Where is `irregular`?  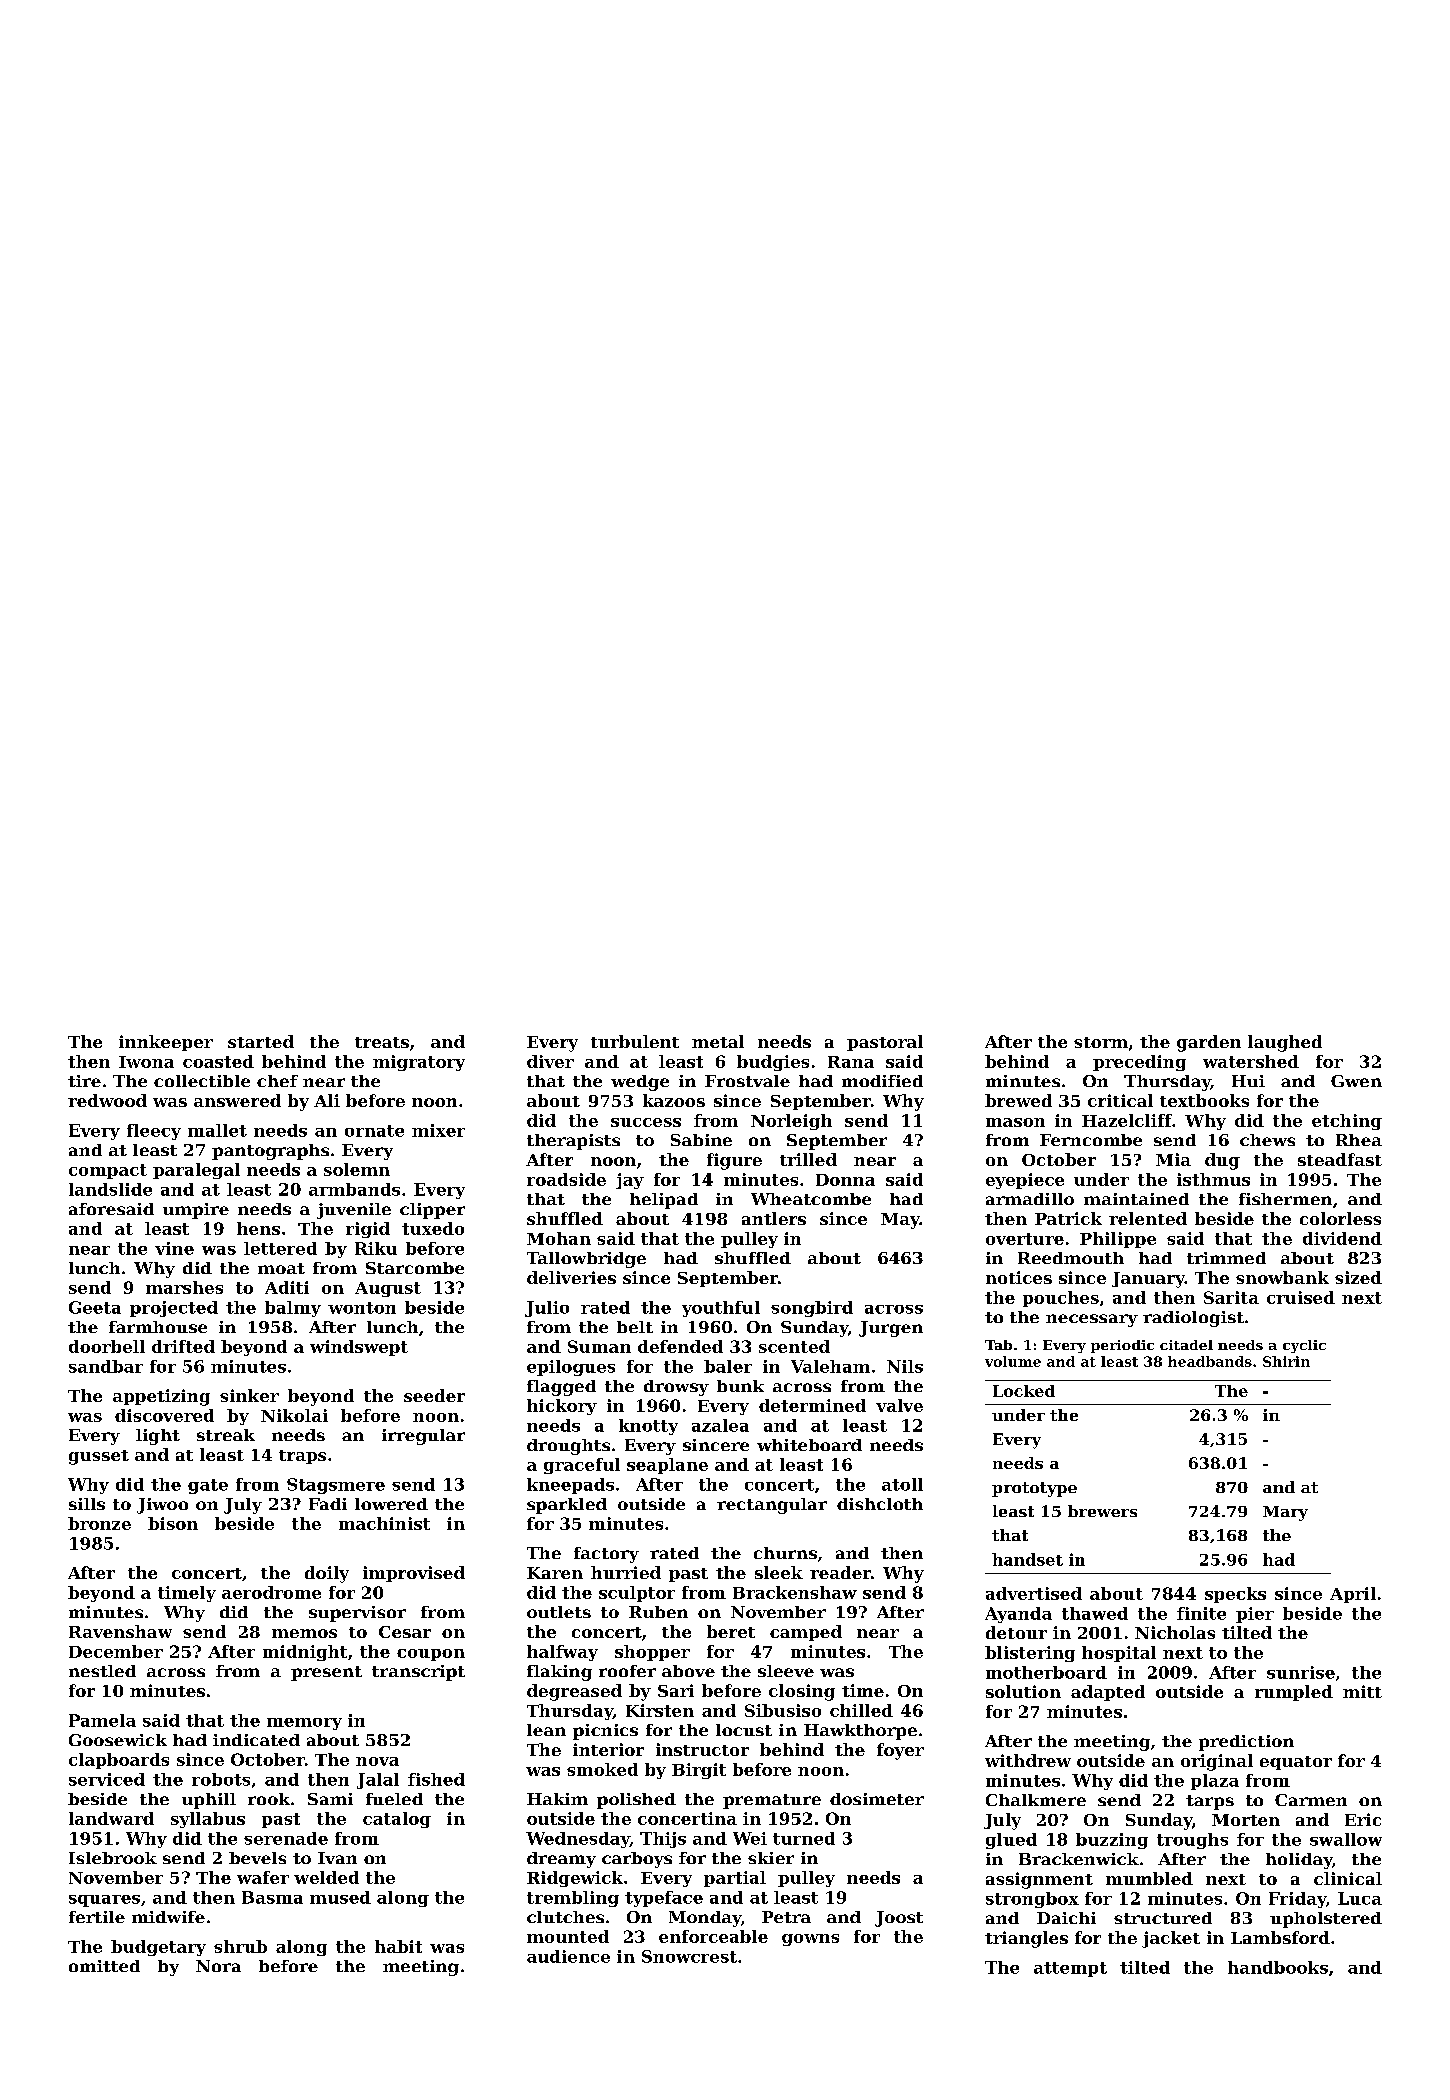
irregular is located at coordinates (423, 1437).
